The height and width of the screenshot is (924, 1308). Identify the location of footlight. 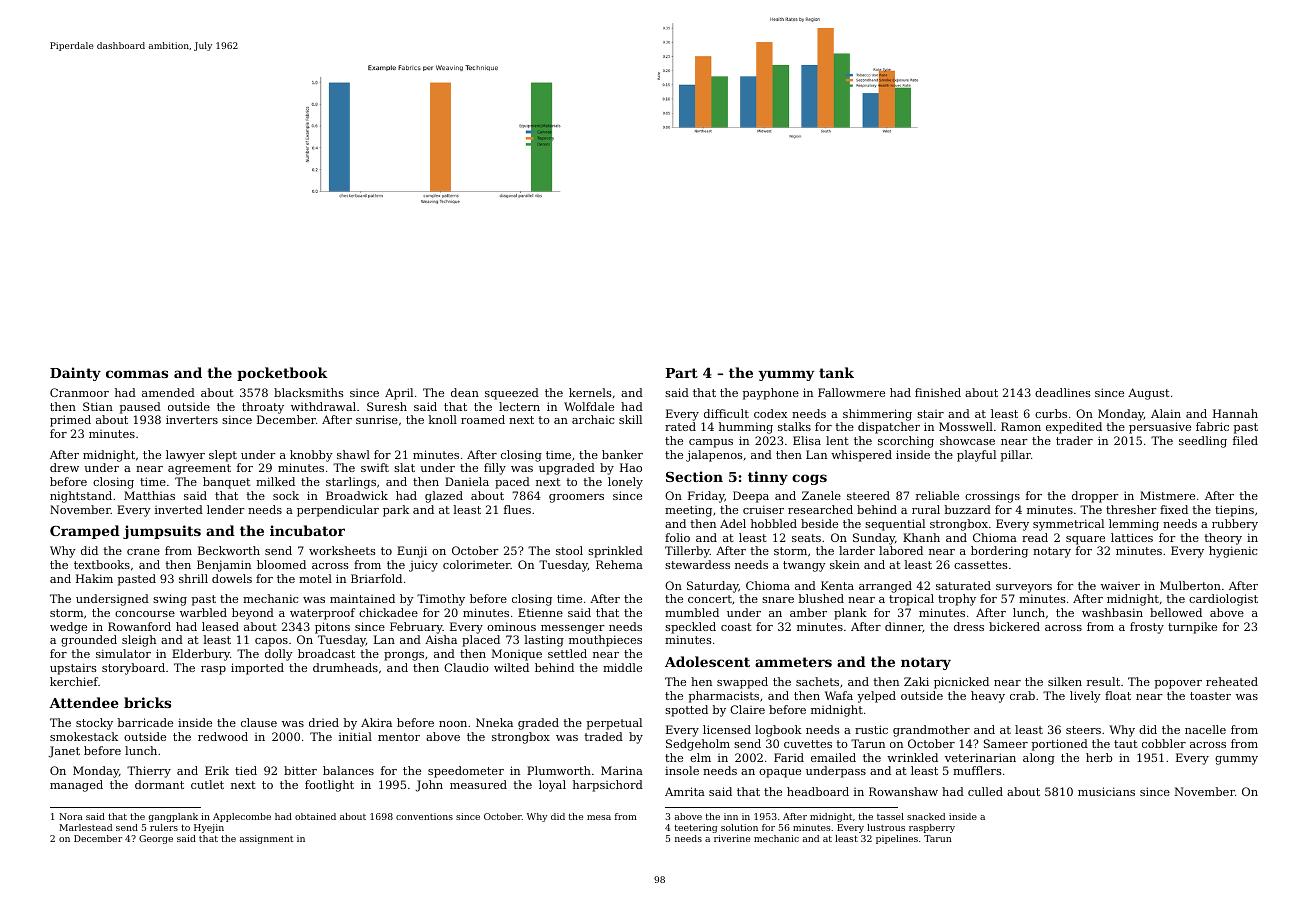
(329, 786).
